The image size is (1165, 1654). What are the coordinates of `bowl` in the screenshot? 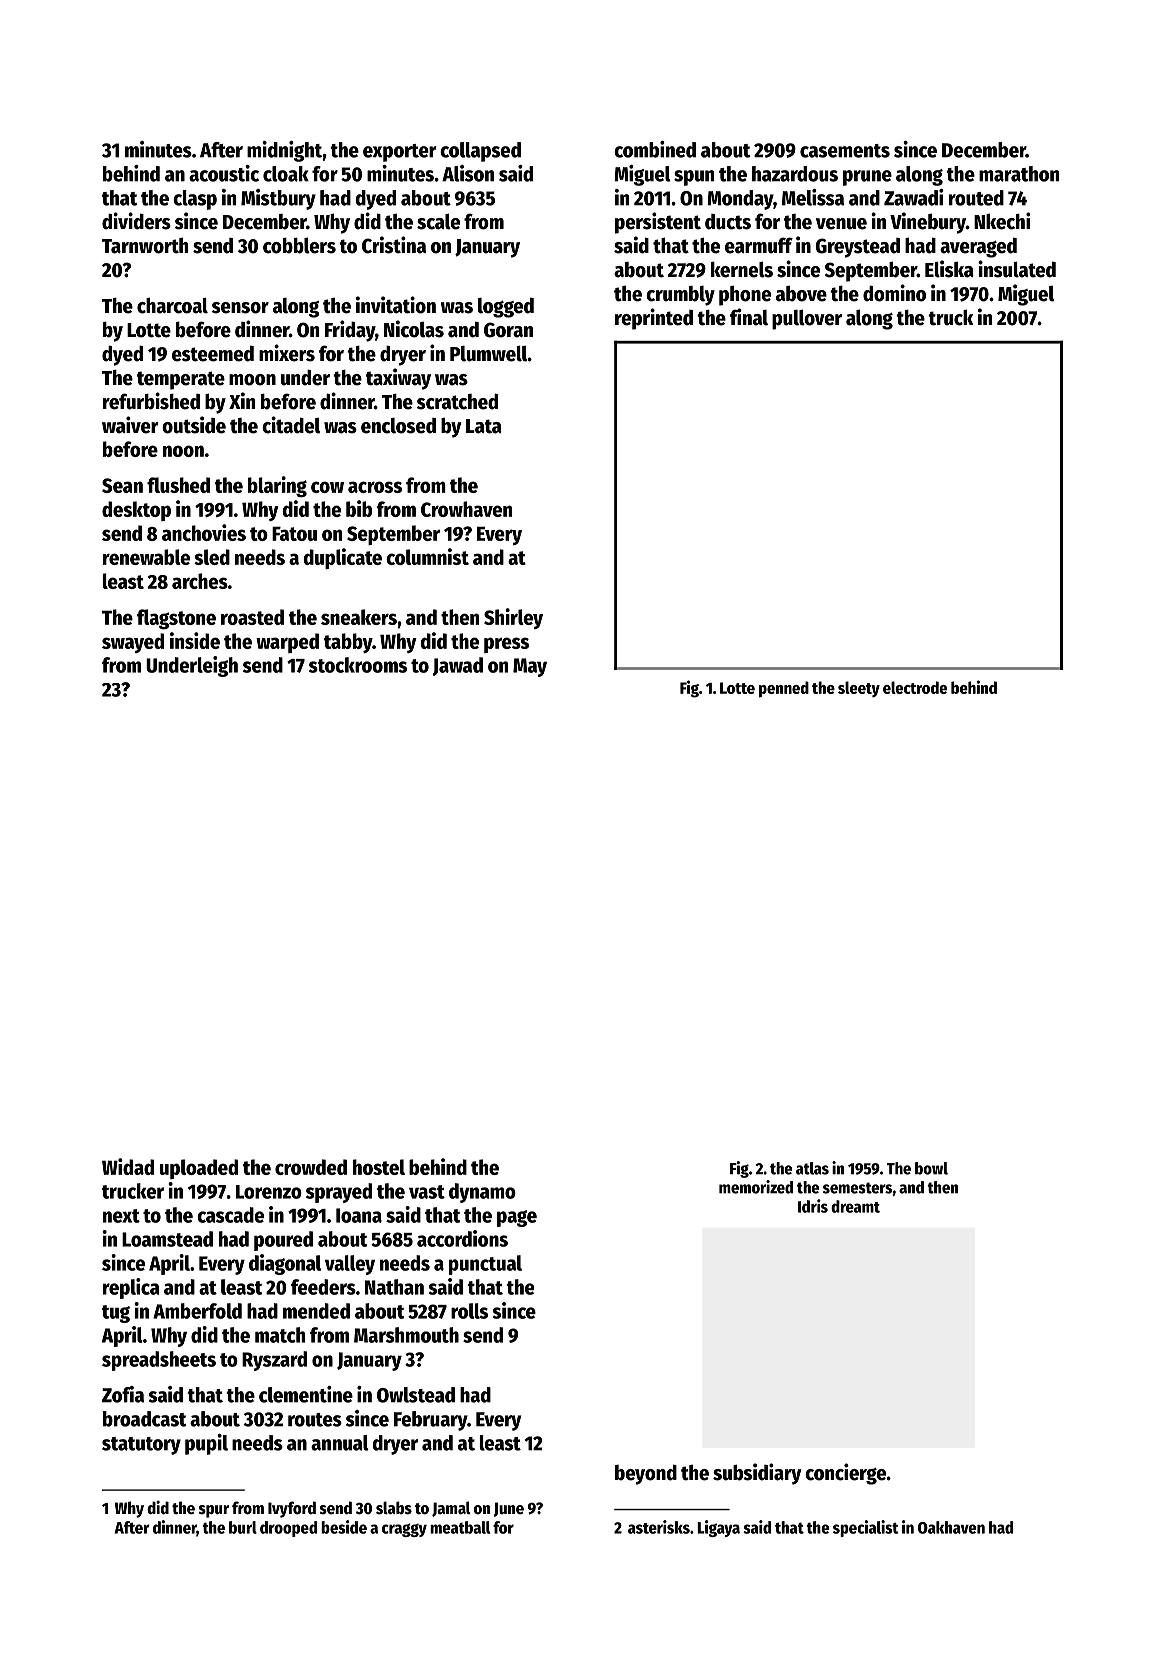 It's located at (931, 1168).
